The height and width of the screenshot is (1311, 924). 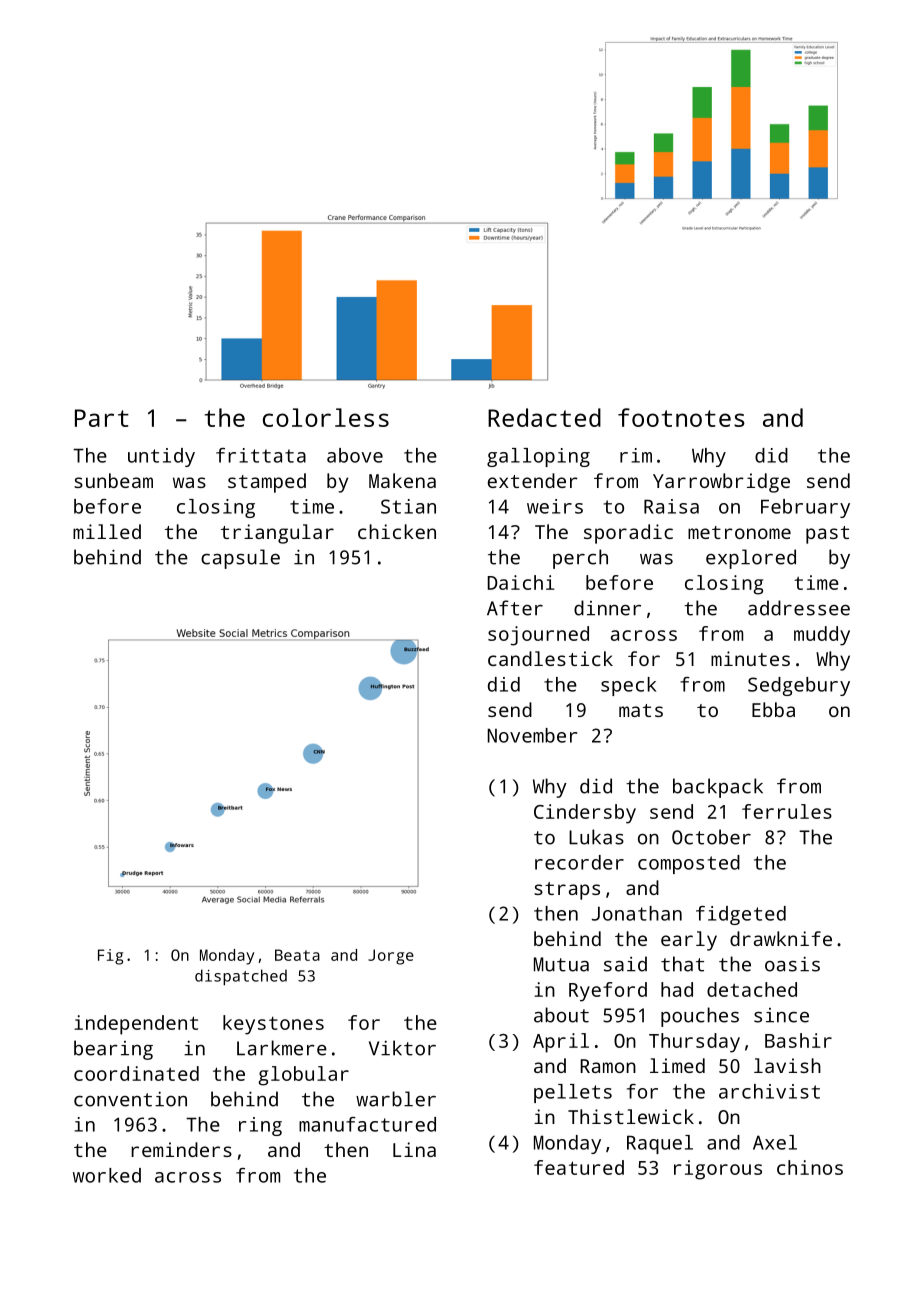 What do you see at coordinates (718, 1170) in the screenshot?
I see `rigorous` at bounding box center [718, 1170].
